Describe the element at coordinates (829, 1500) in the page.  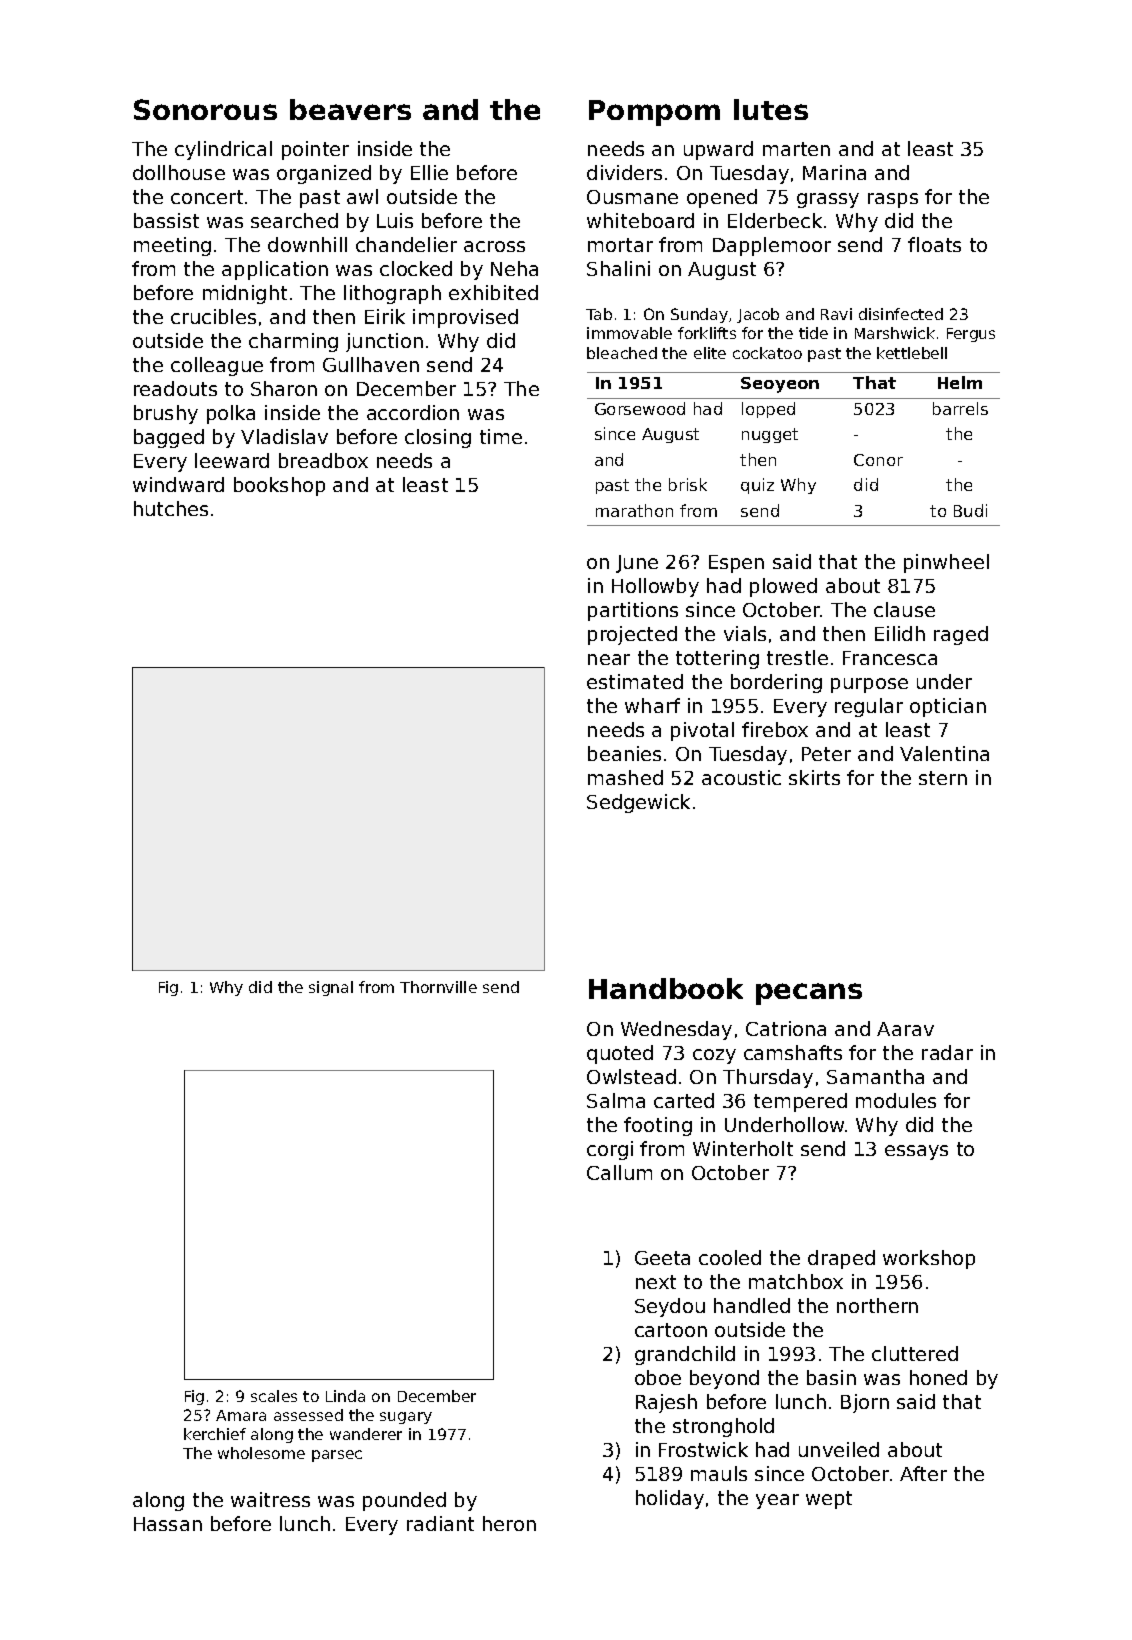
I see `wept` at that location.
